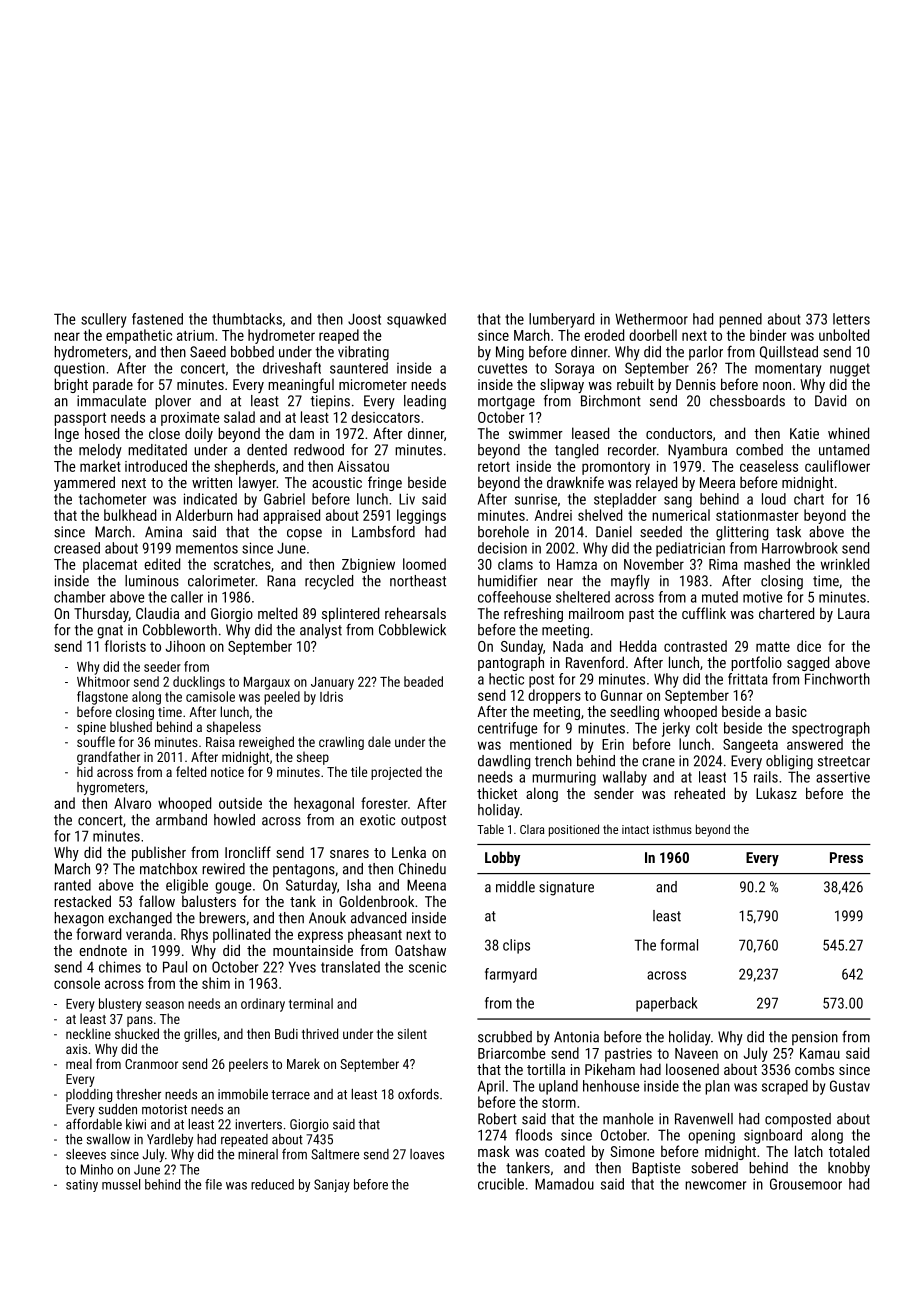 This page has width=924, height=1308. I want to click on Joost, so click(364, 319).
